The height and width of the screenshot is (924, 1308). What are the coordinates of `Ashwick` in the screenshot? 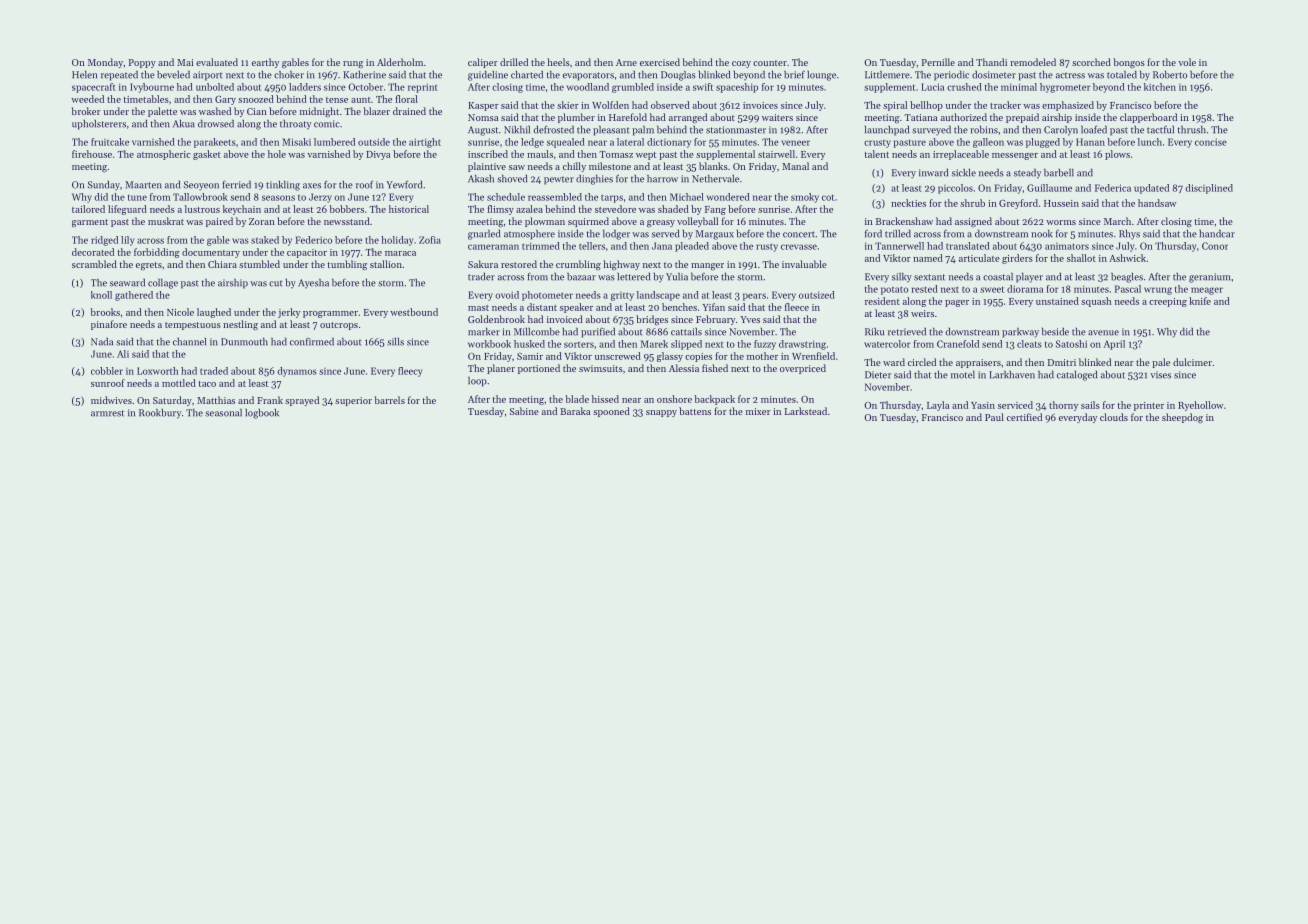 It's located at (1127, 258).
